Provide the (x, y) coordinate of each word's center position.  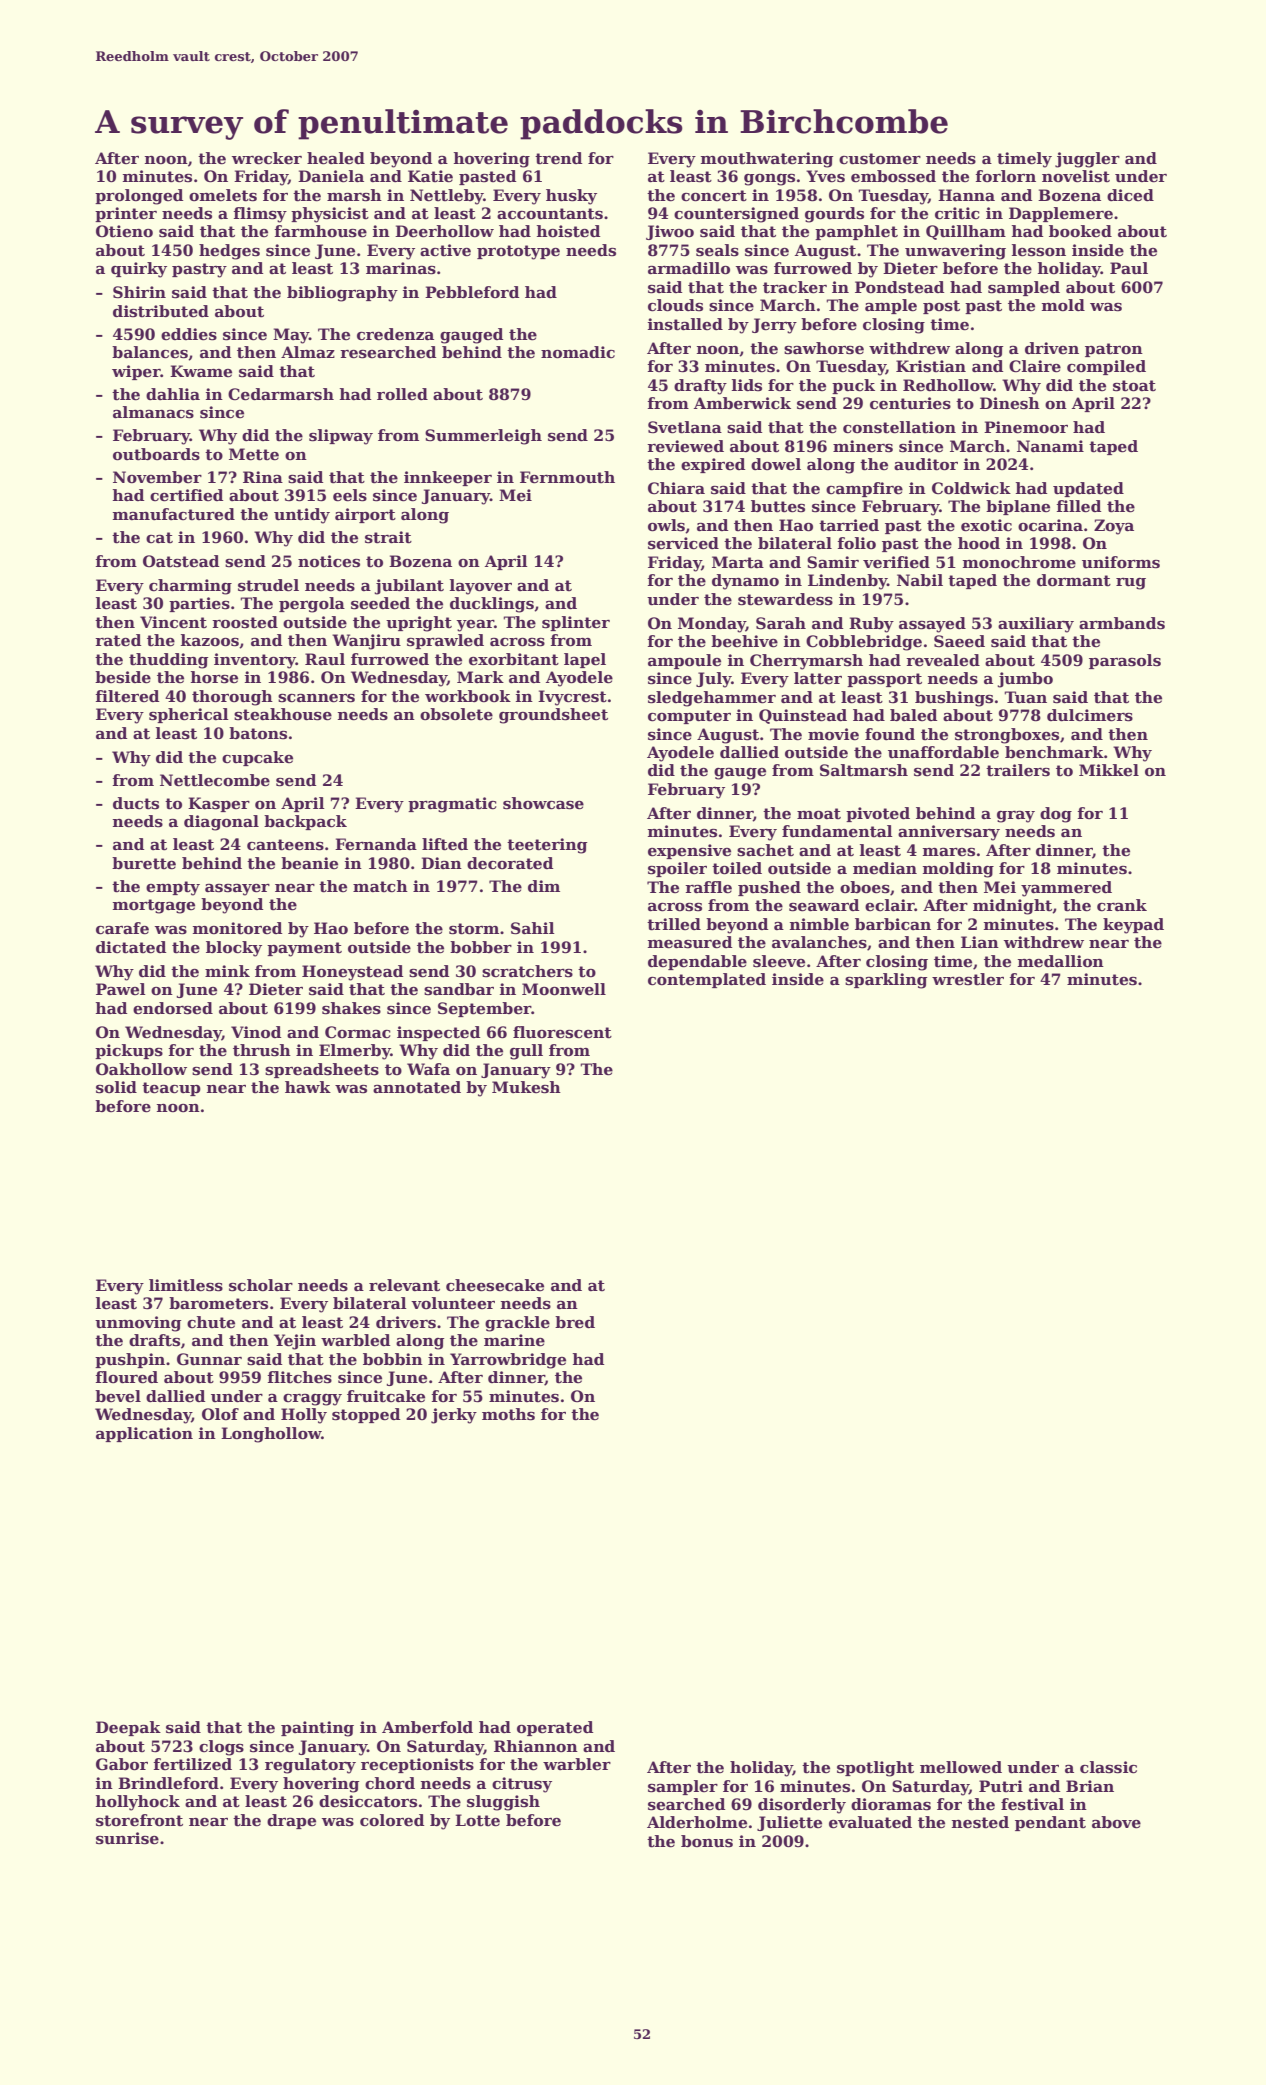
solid (116, 1087)
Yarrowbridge (508, 1361)
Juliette (789, 1823)
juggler (1087, 160)
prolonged (139, 197)
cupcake (257, 758)
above (1116, 1822)
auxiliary (1036, 625)
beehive (744, 641)
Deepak (128, 1728)
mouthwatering (767, 160)
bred (575, 1322)
